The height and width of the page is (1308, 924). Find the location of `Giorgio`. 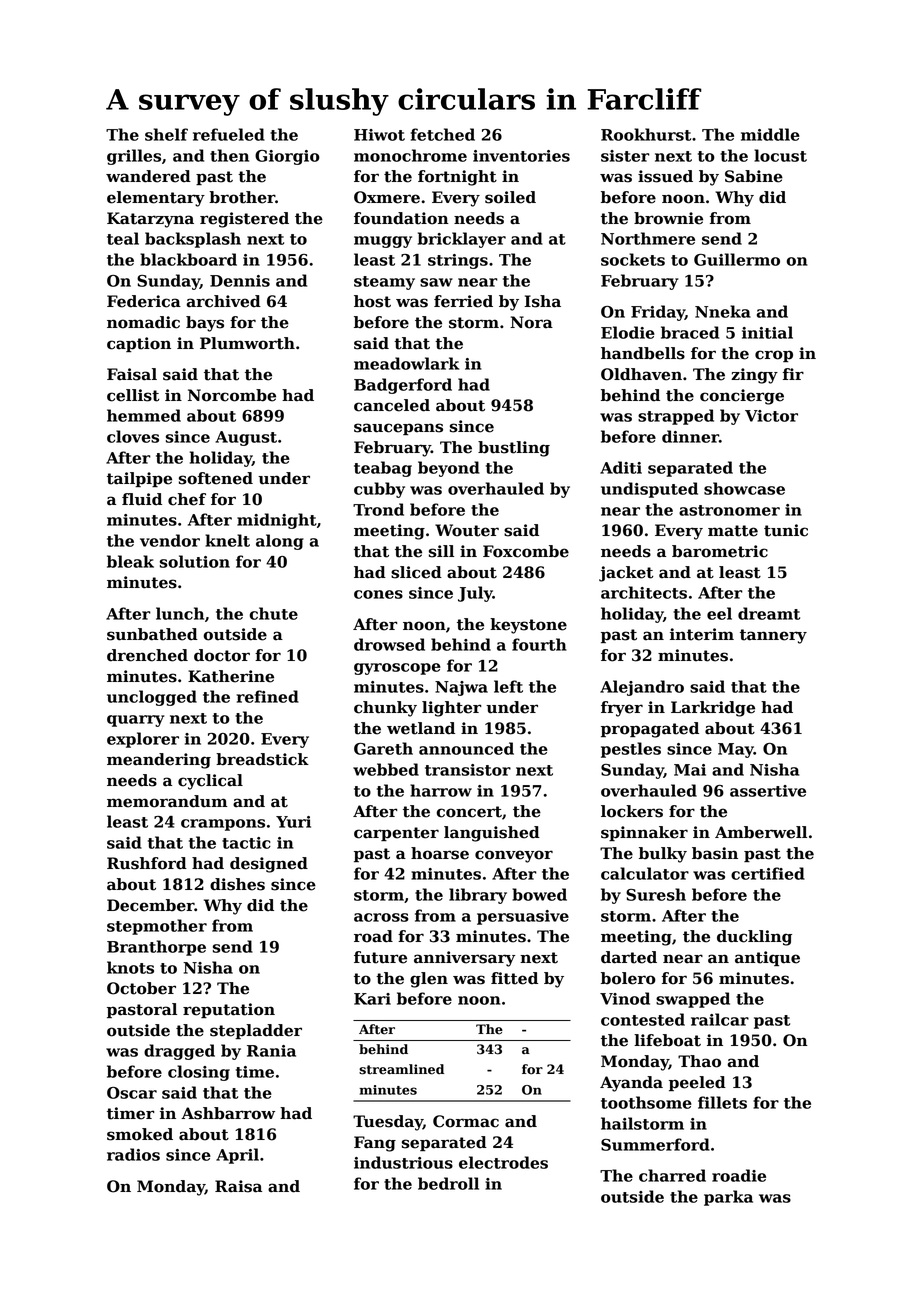

Giorgio is located at coordinates (287, 157).
